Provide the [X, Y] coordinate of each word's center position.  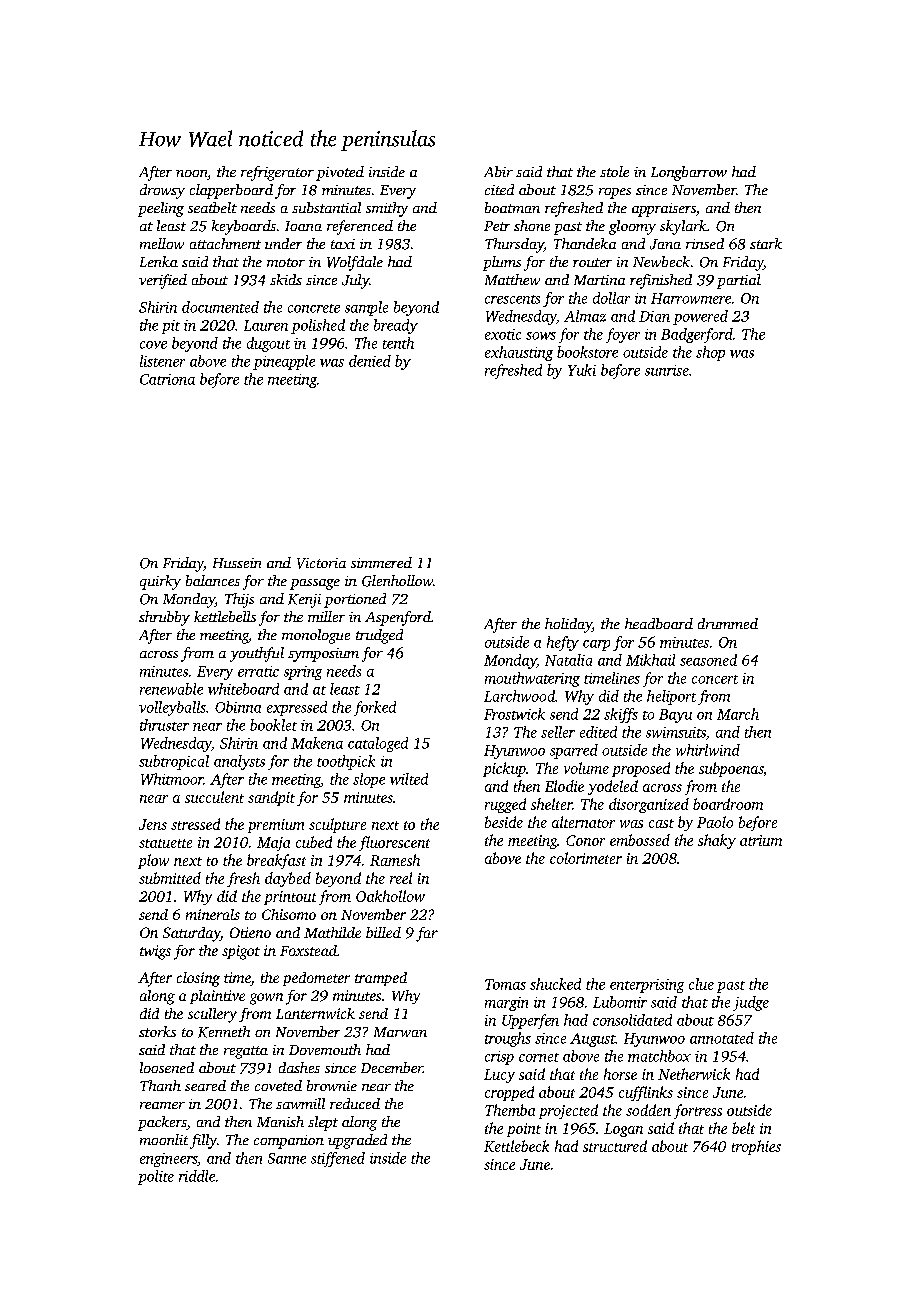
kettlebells [225, 616]
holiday [568, 625]
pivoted [340, 173]
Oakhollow [390, 896]
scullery [212, 1015]
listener [162, 361]
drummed [728, 623]
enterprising [647, 986]
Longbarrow [689, 173]
